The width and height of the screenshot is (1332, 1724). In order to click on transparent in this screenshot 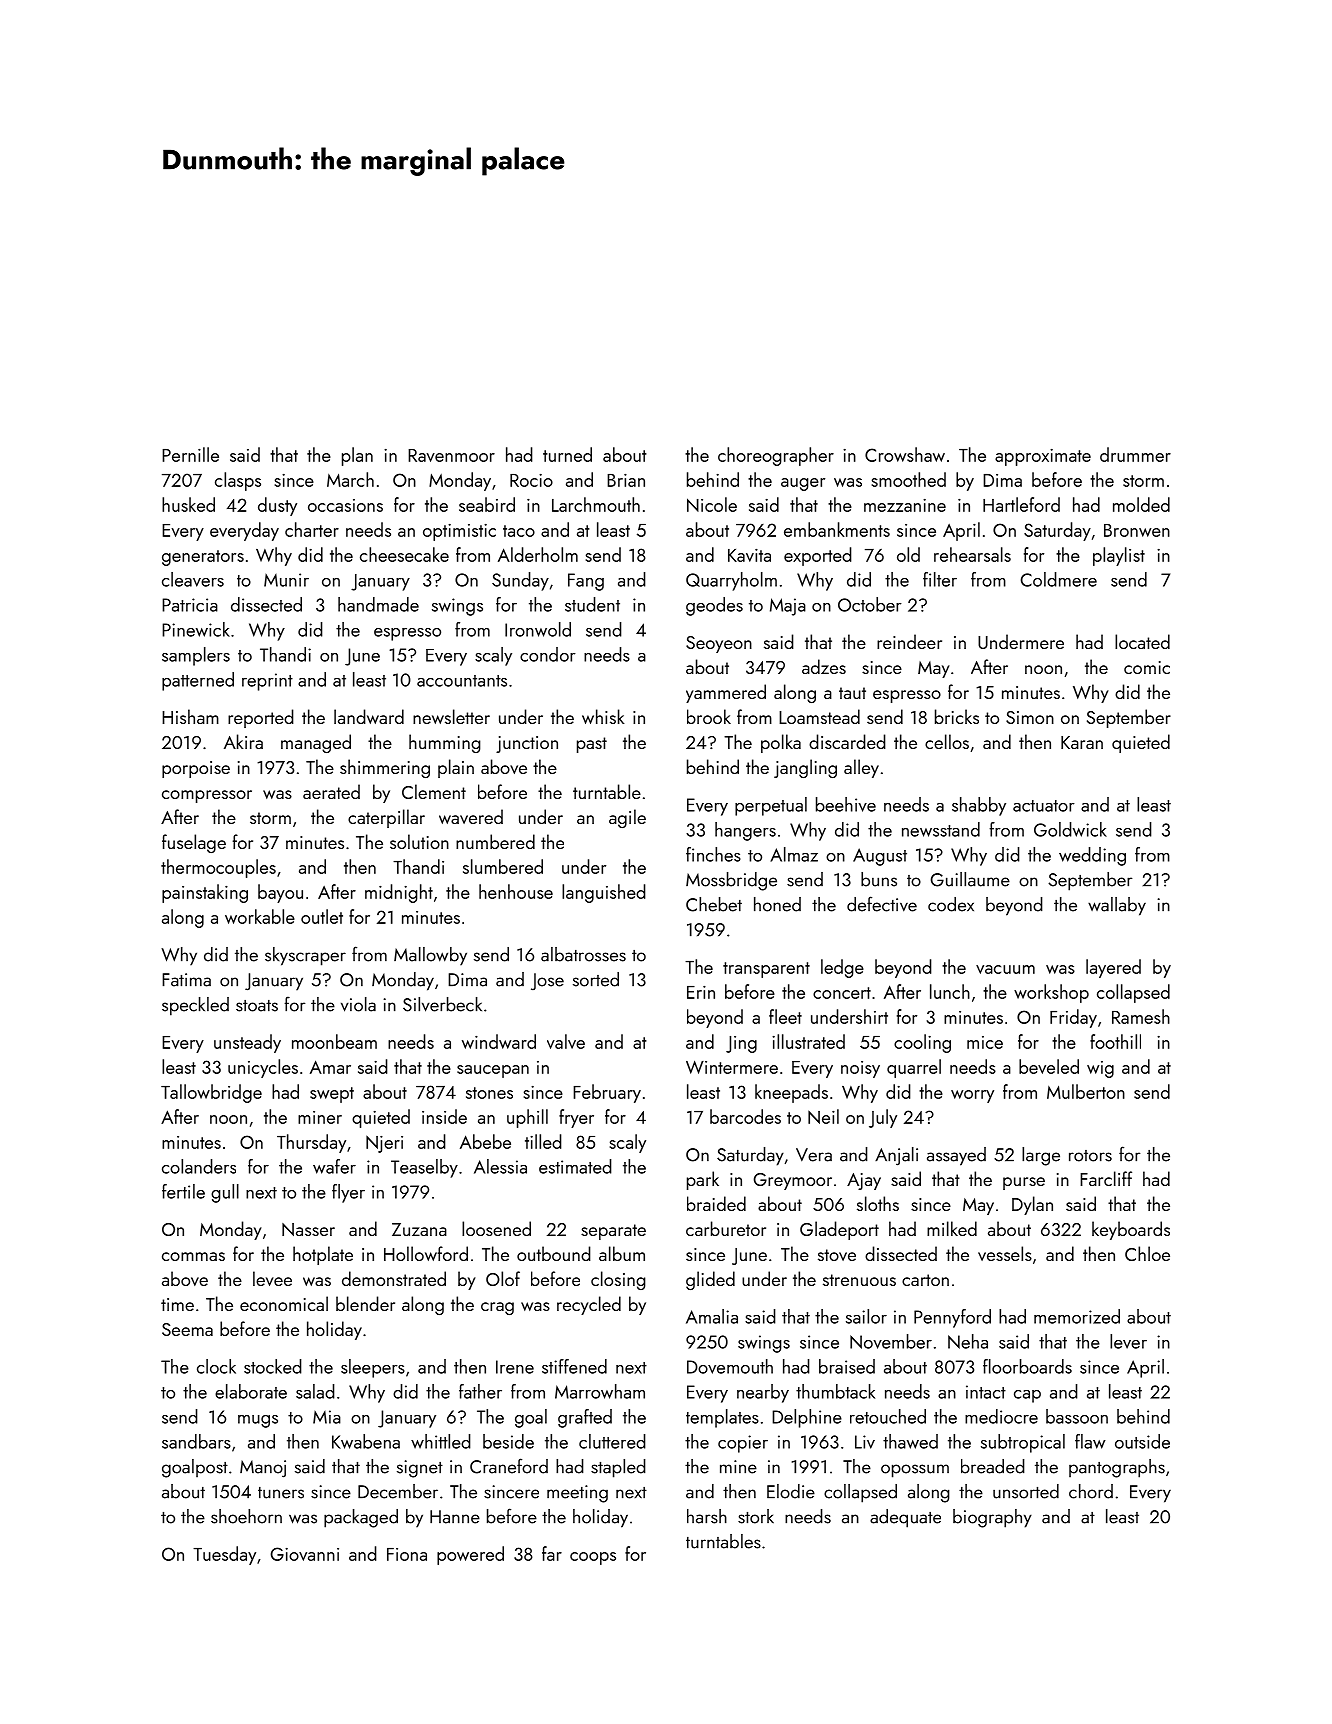, I will do `click(766, 970)`.
